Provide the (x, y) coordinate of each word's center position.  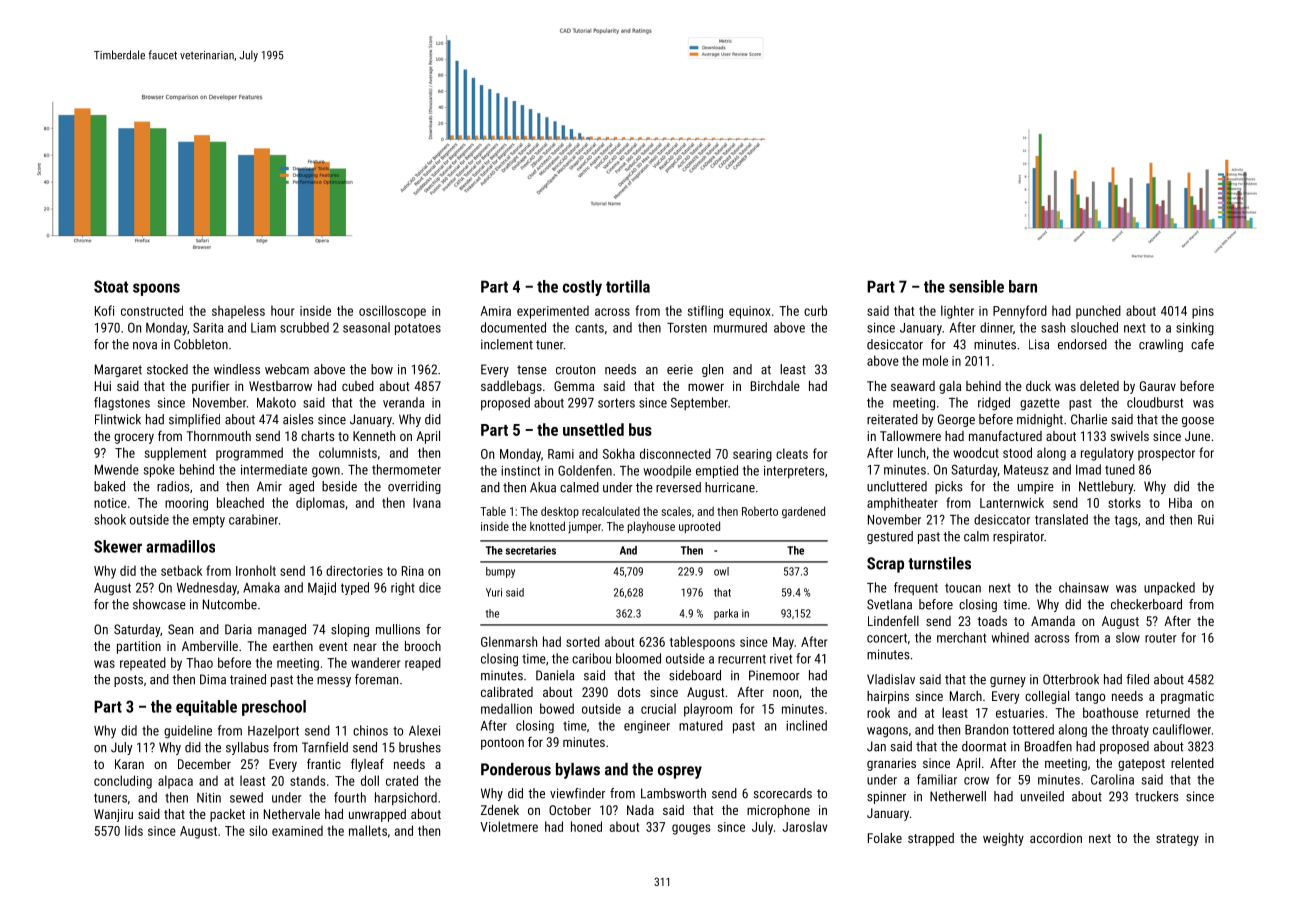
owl (721, 571)
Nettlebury (1106, 487)
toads (992, 621)
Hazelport (273, 731)
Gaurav (1158, 386)
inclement (507, 344)
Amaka (261, 587)
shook (110, 519)
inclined (806, 725)
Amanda (1053, 621)
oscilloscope (392, 312)
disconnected (675, 453)
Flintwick (118, 419)
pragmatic (1187, 697)
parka (726, 614)
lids (134, 830)
